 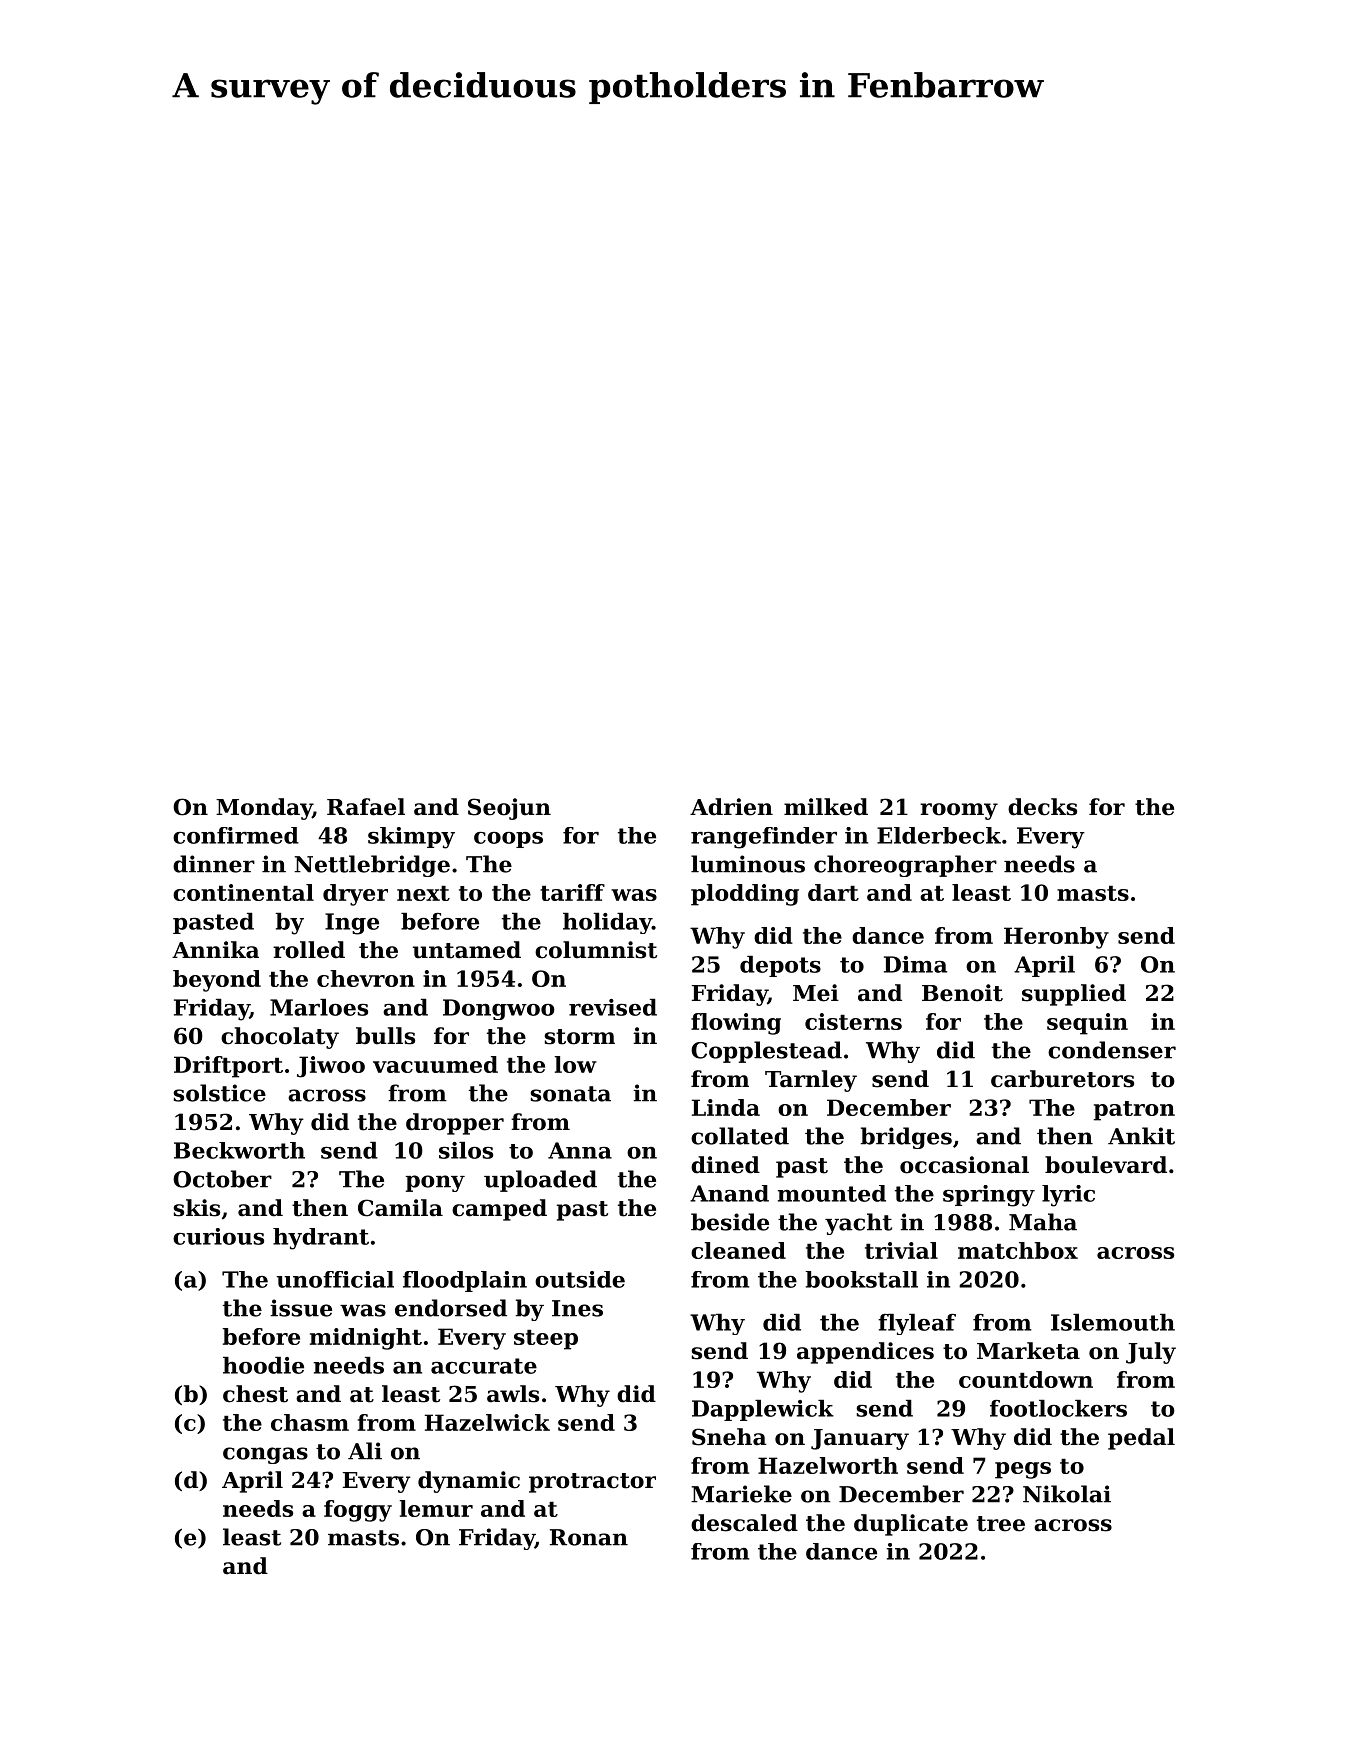 What do you see at coordinates (780, 966) in the screenshot?
I see `depots` at bounding box center [780, 966].
